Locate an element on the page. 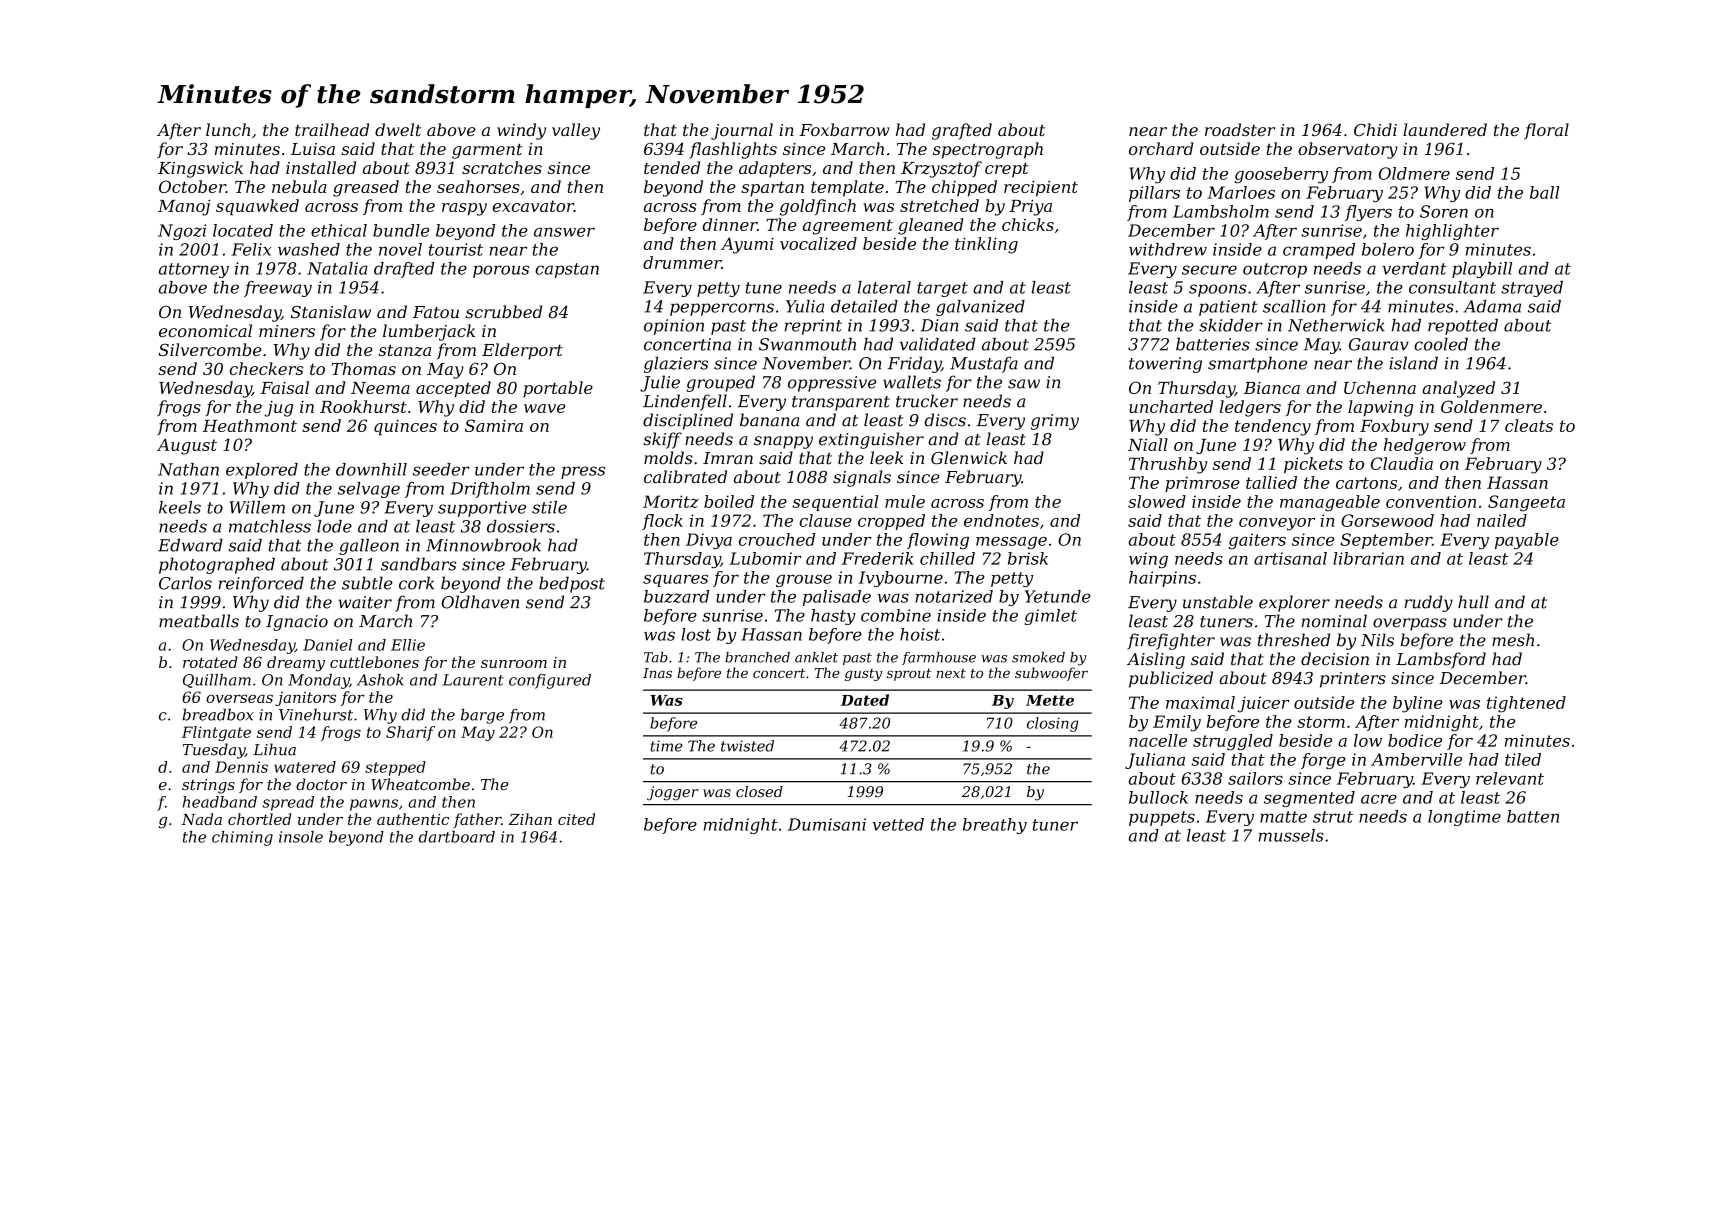 The width and height of the document is (1735, 1227). explorer is located at coordinates (1294, 603).
